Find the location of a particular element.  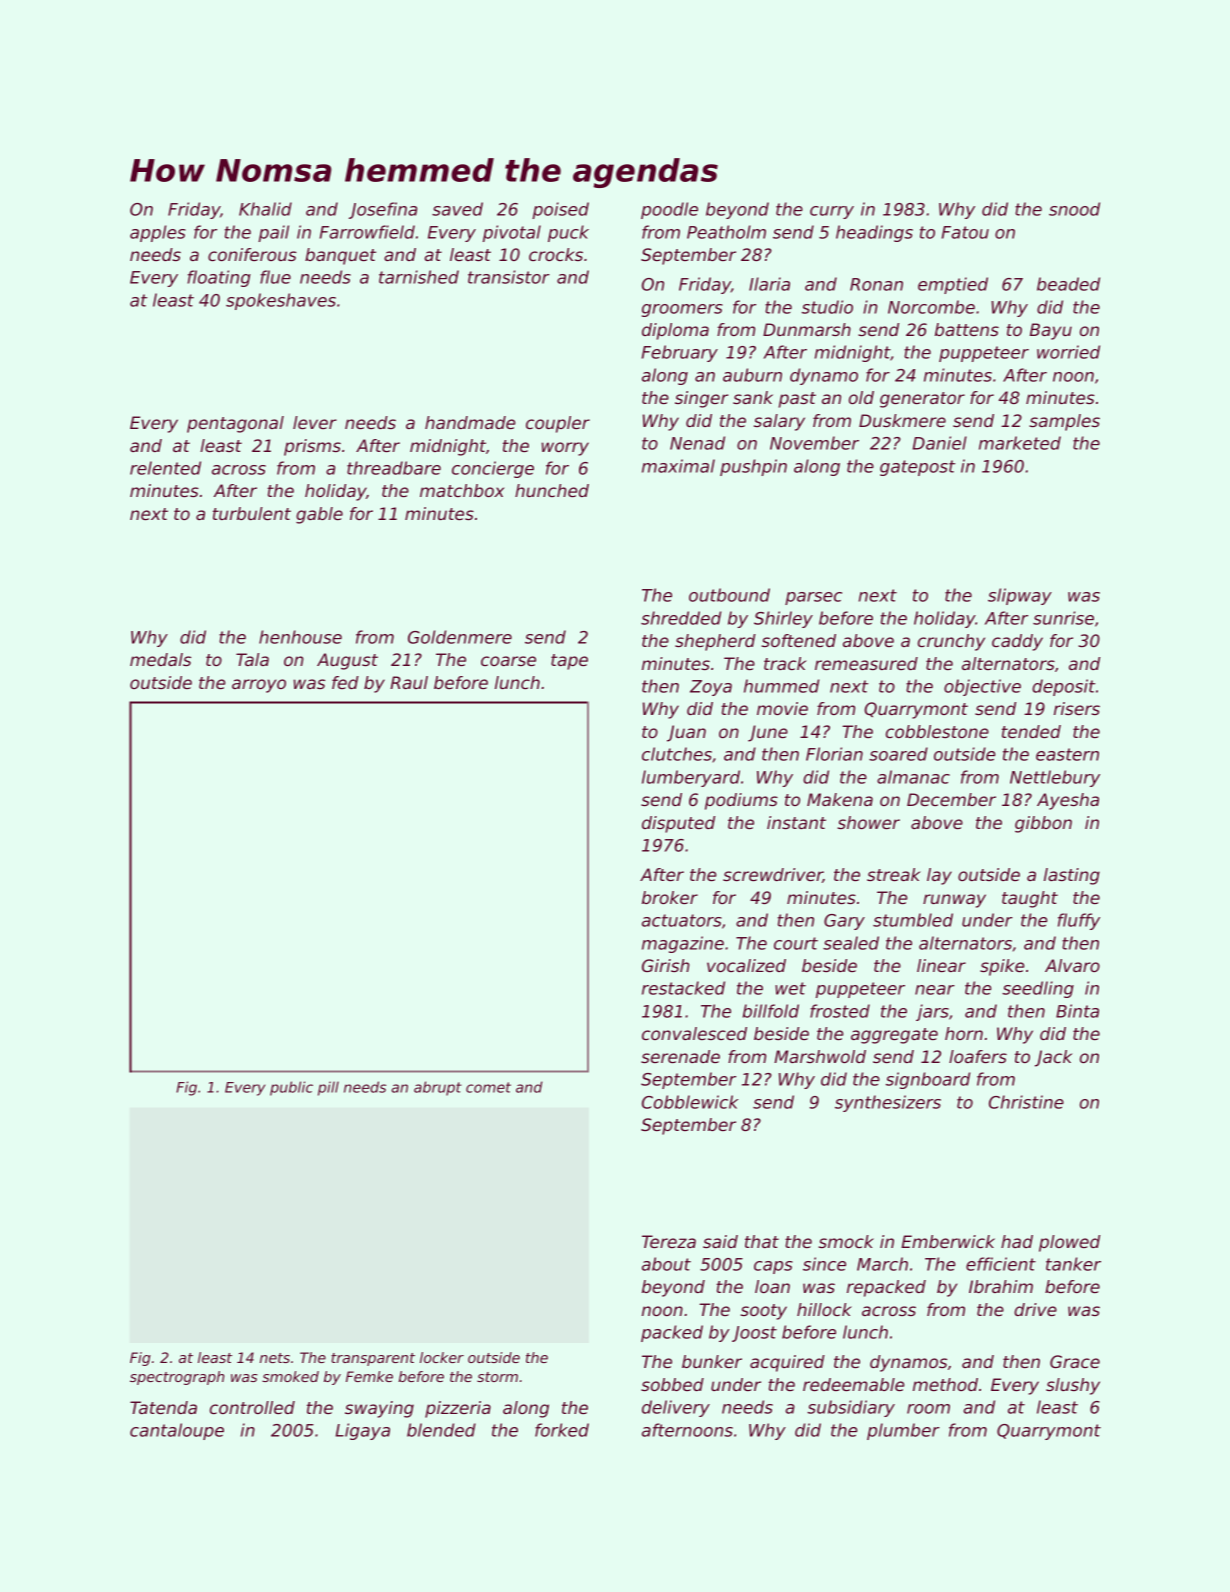

Ligaya is located at coordinates (363, 1431).
